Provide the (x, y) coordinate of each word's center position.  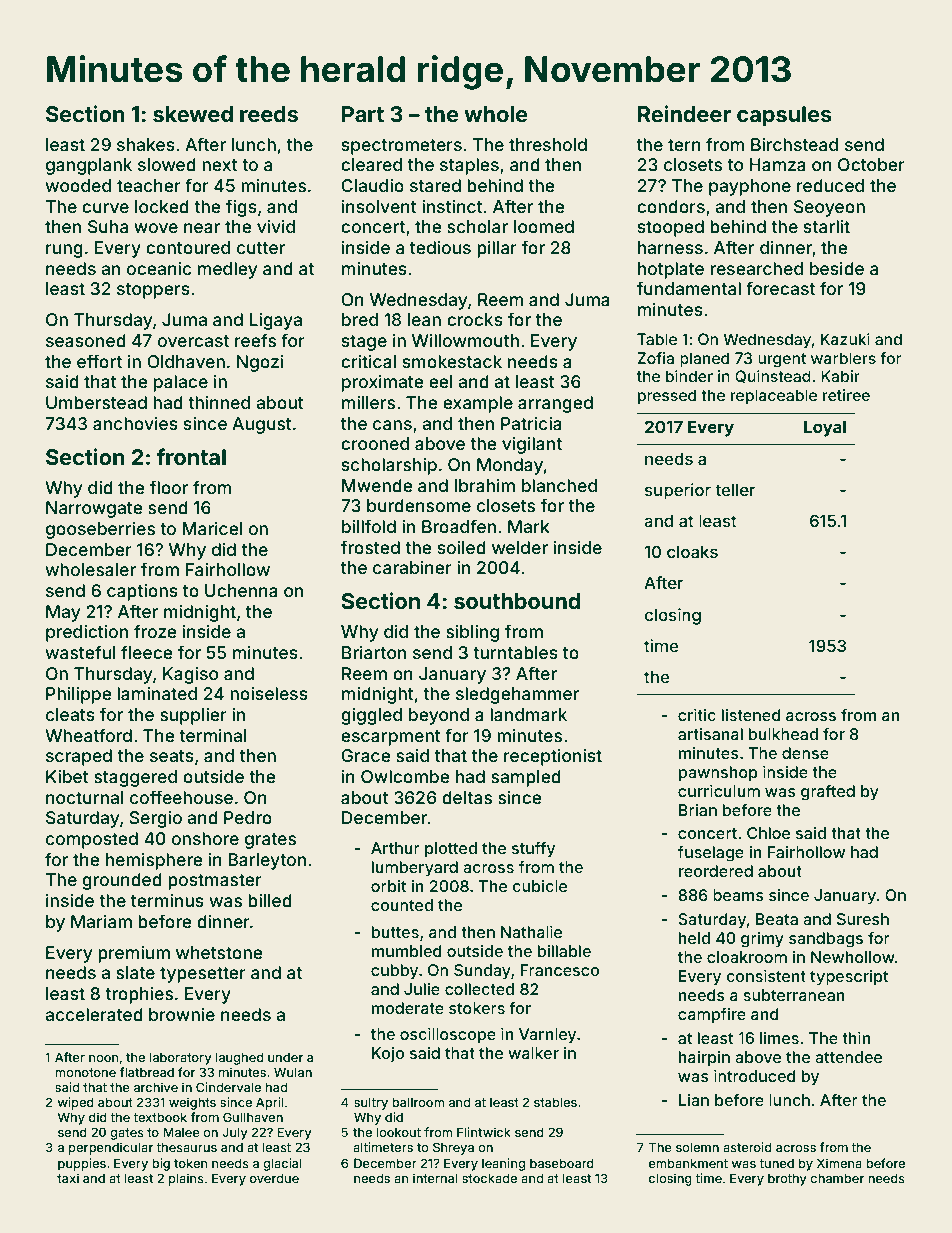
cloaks (692, 552)
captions (142, 592)
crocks (475, 319)
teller (735, 490)
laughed (240, 1058)
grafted (828, 793)
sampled (526, 778)
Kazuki (845, 339)
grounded (122, 881)
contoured (188, 247)
